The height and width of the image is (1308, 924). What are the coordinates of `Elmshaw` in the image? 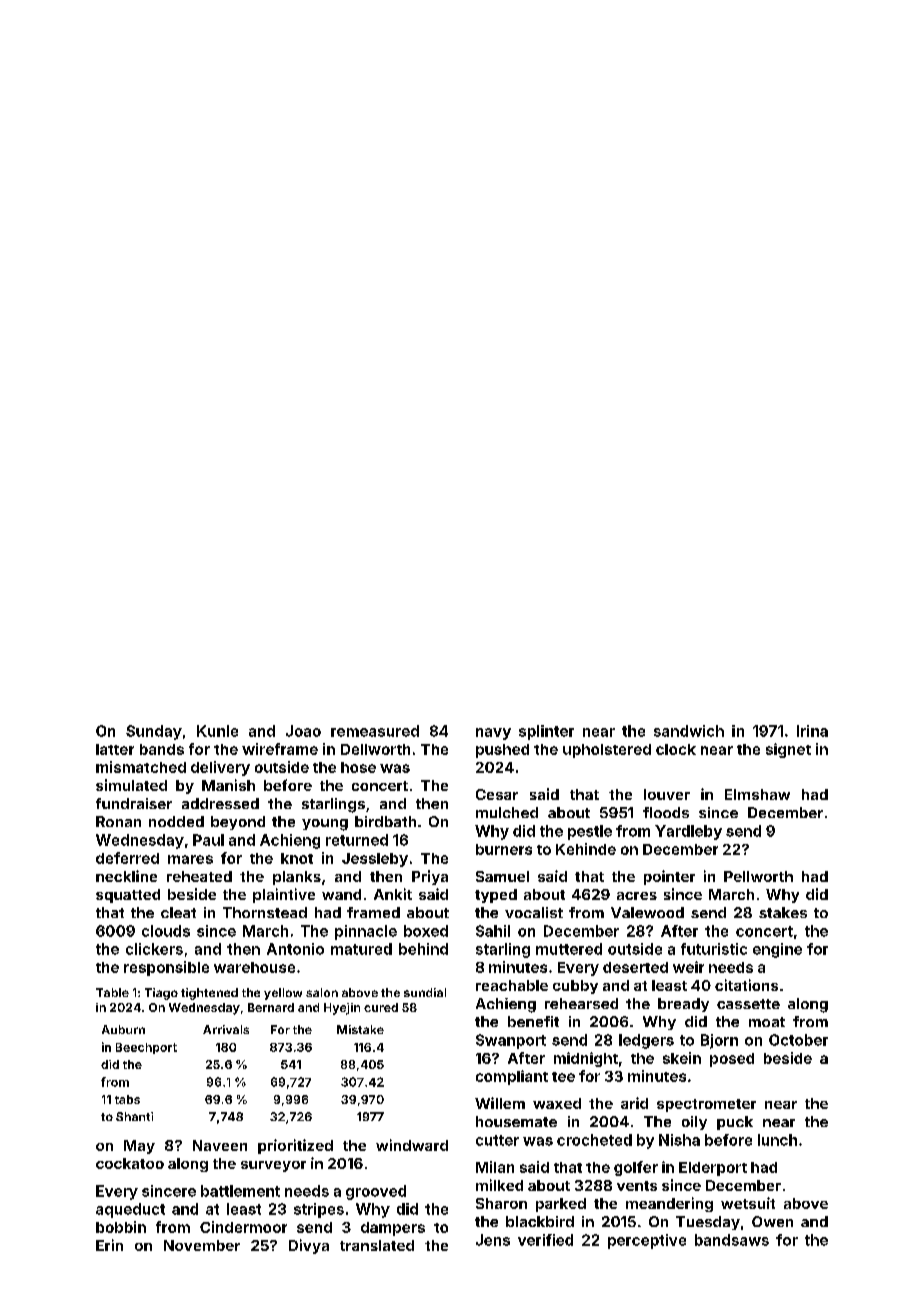 It's located at (757, 794).
